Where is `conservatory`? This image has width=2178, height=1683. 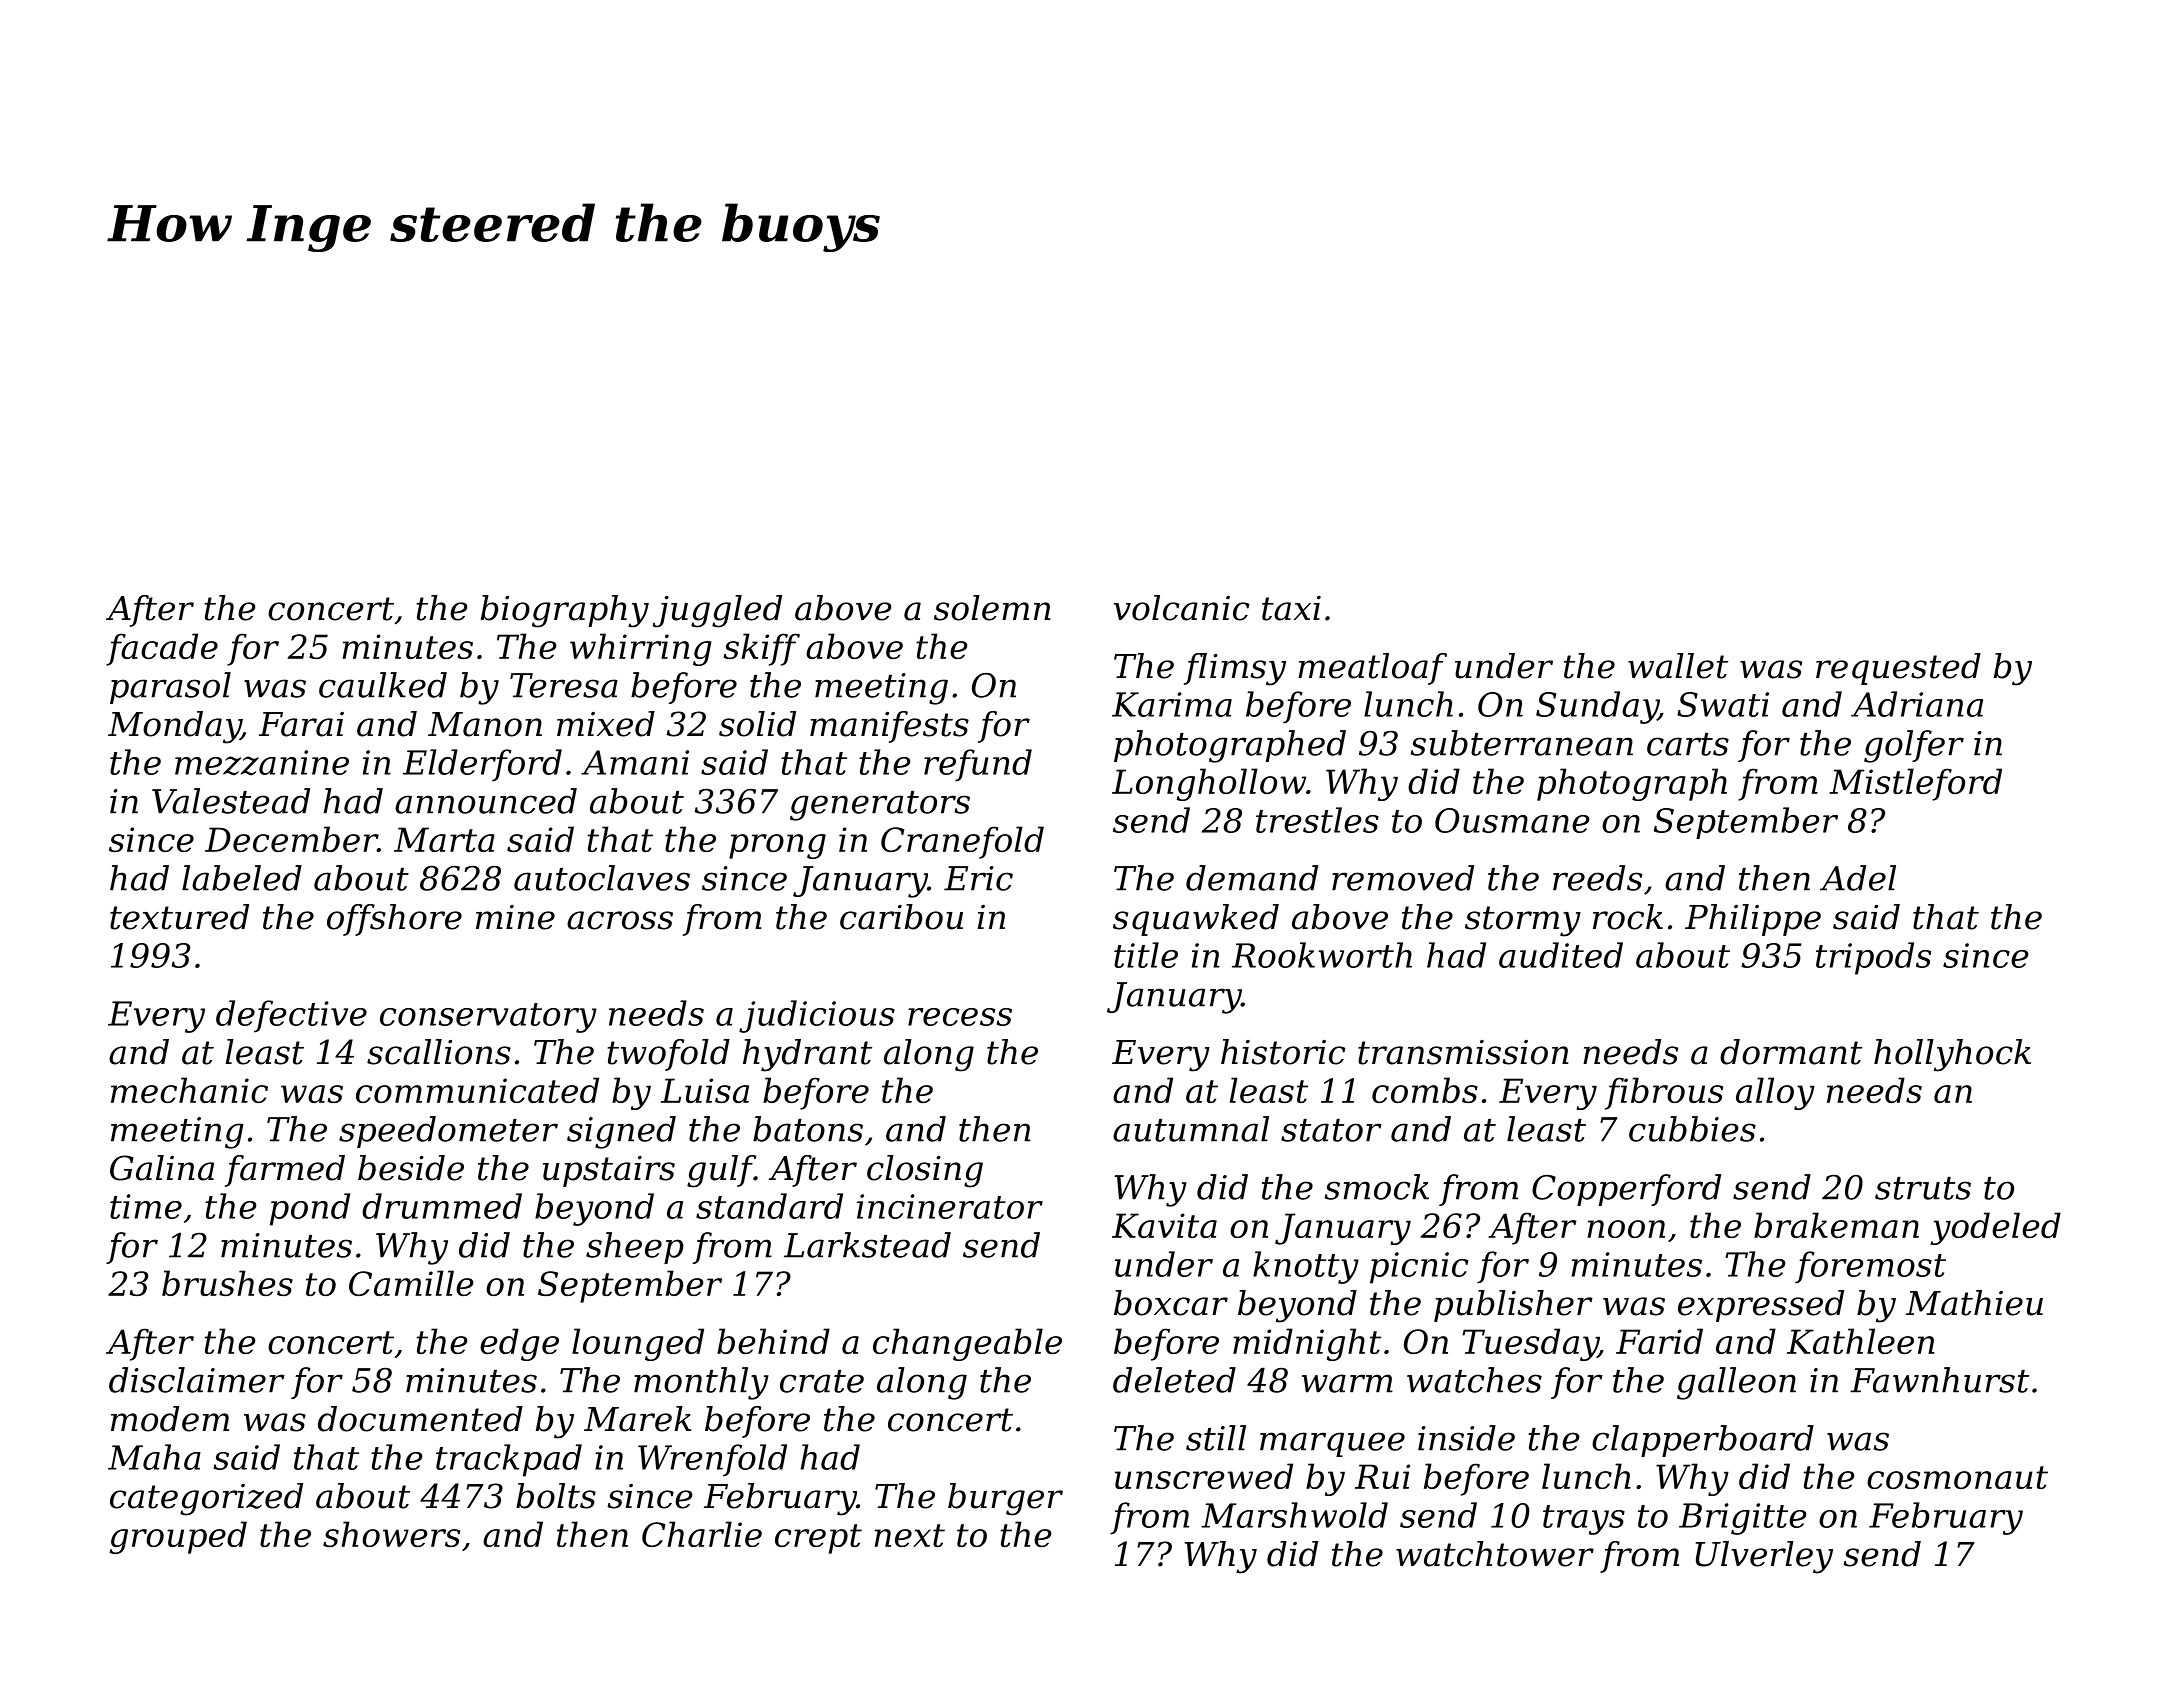 conservatory is located at coordinates (488, 1018).
